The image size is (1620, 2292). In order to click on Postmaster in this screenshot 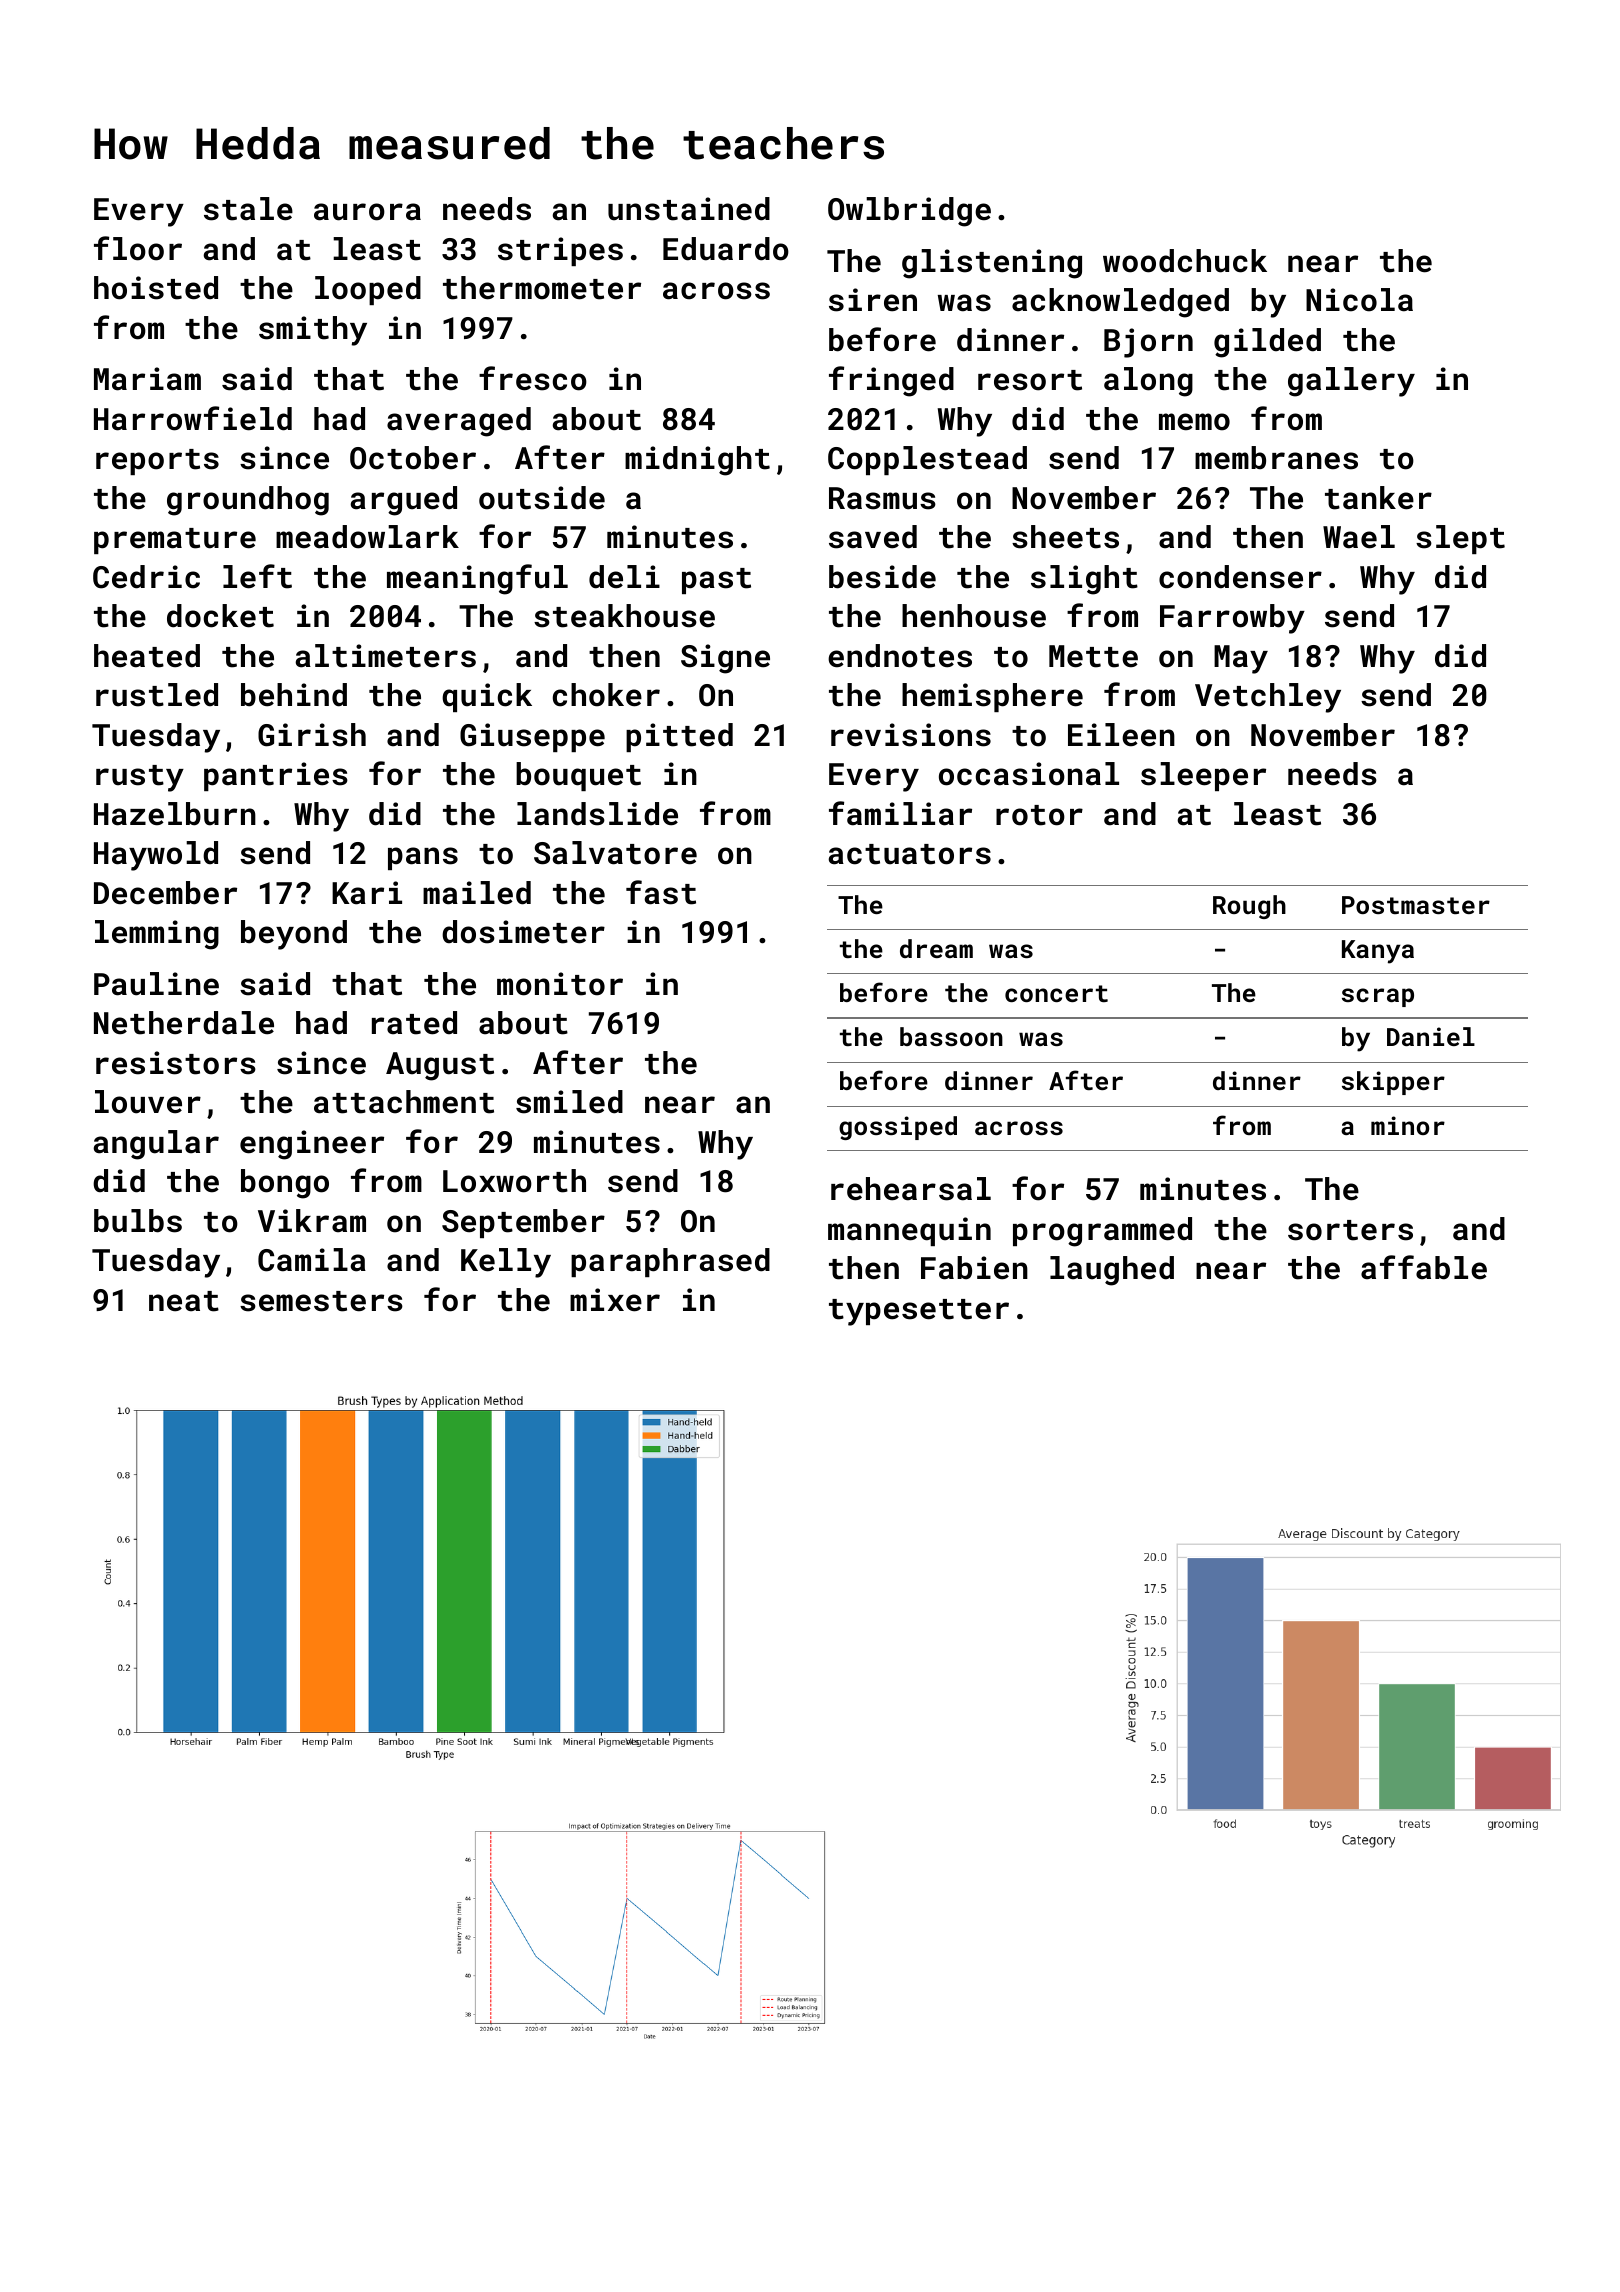, I will do `click(1416, 905)`.
